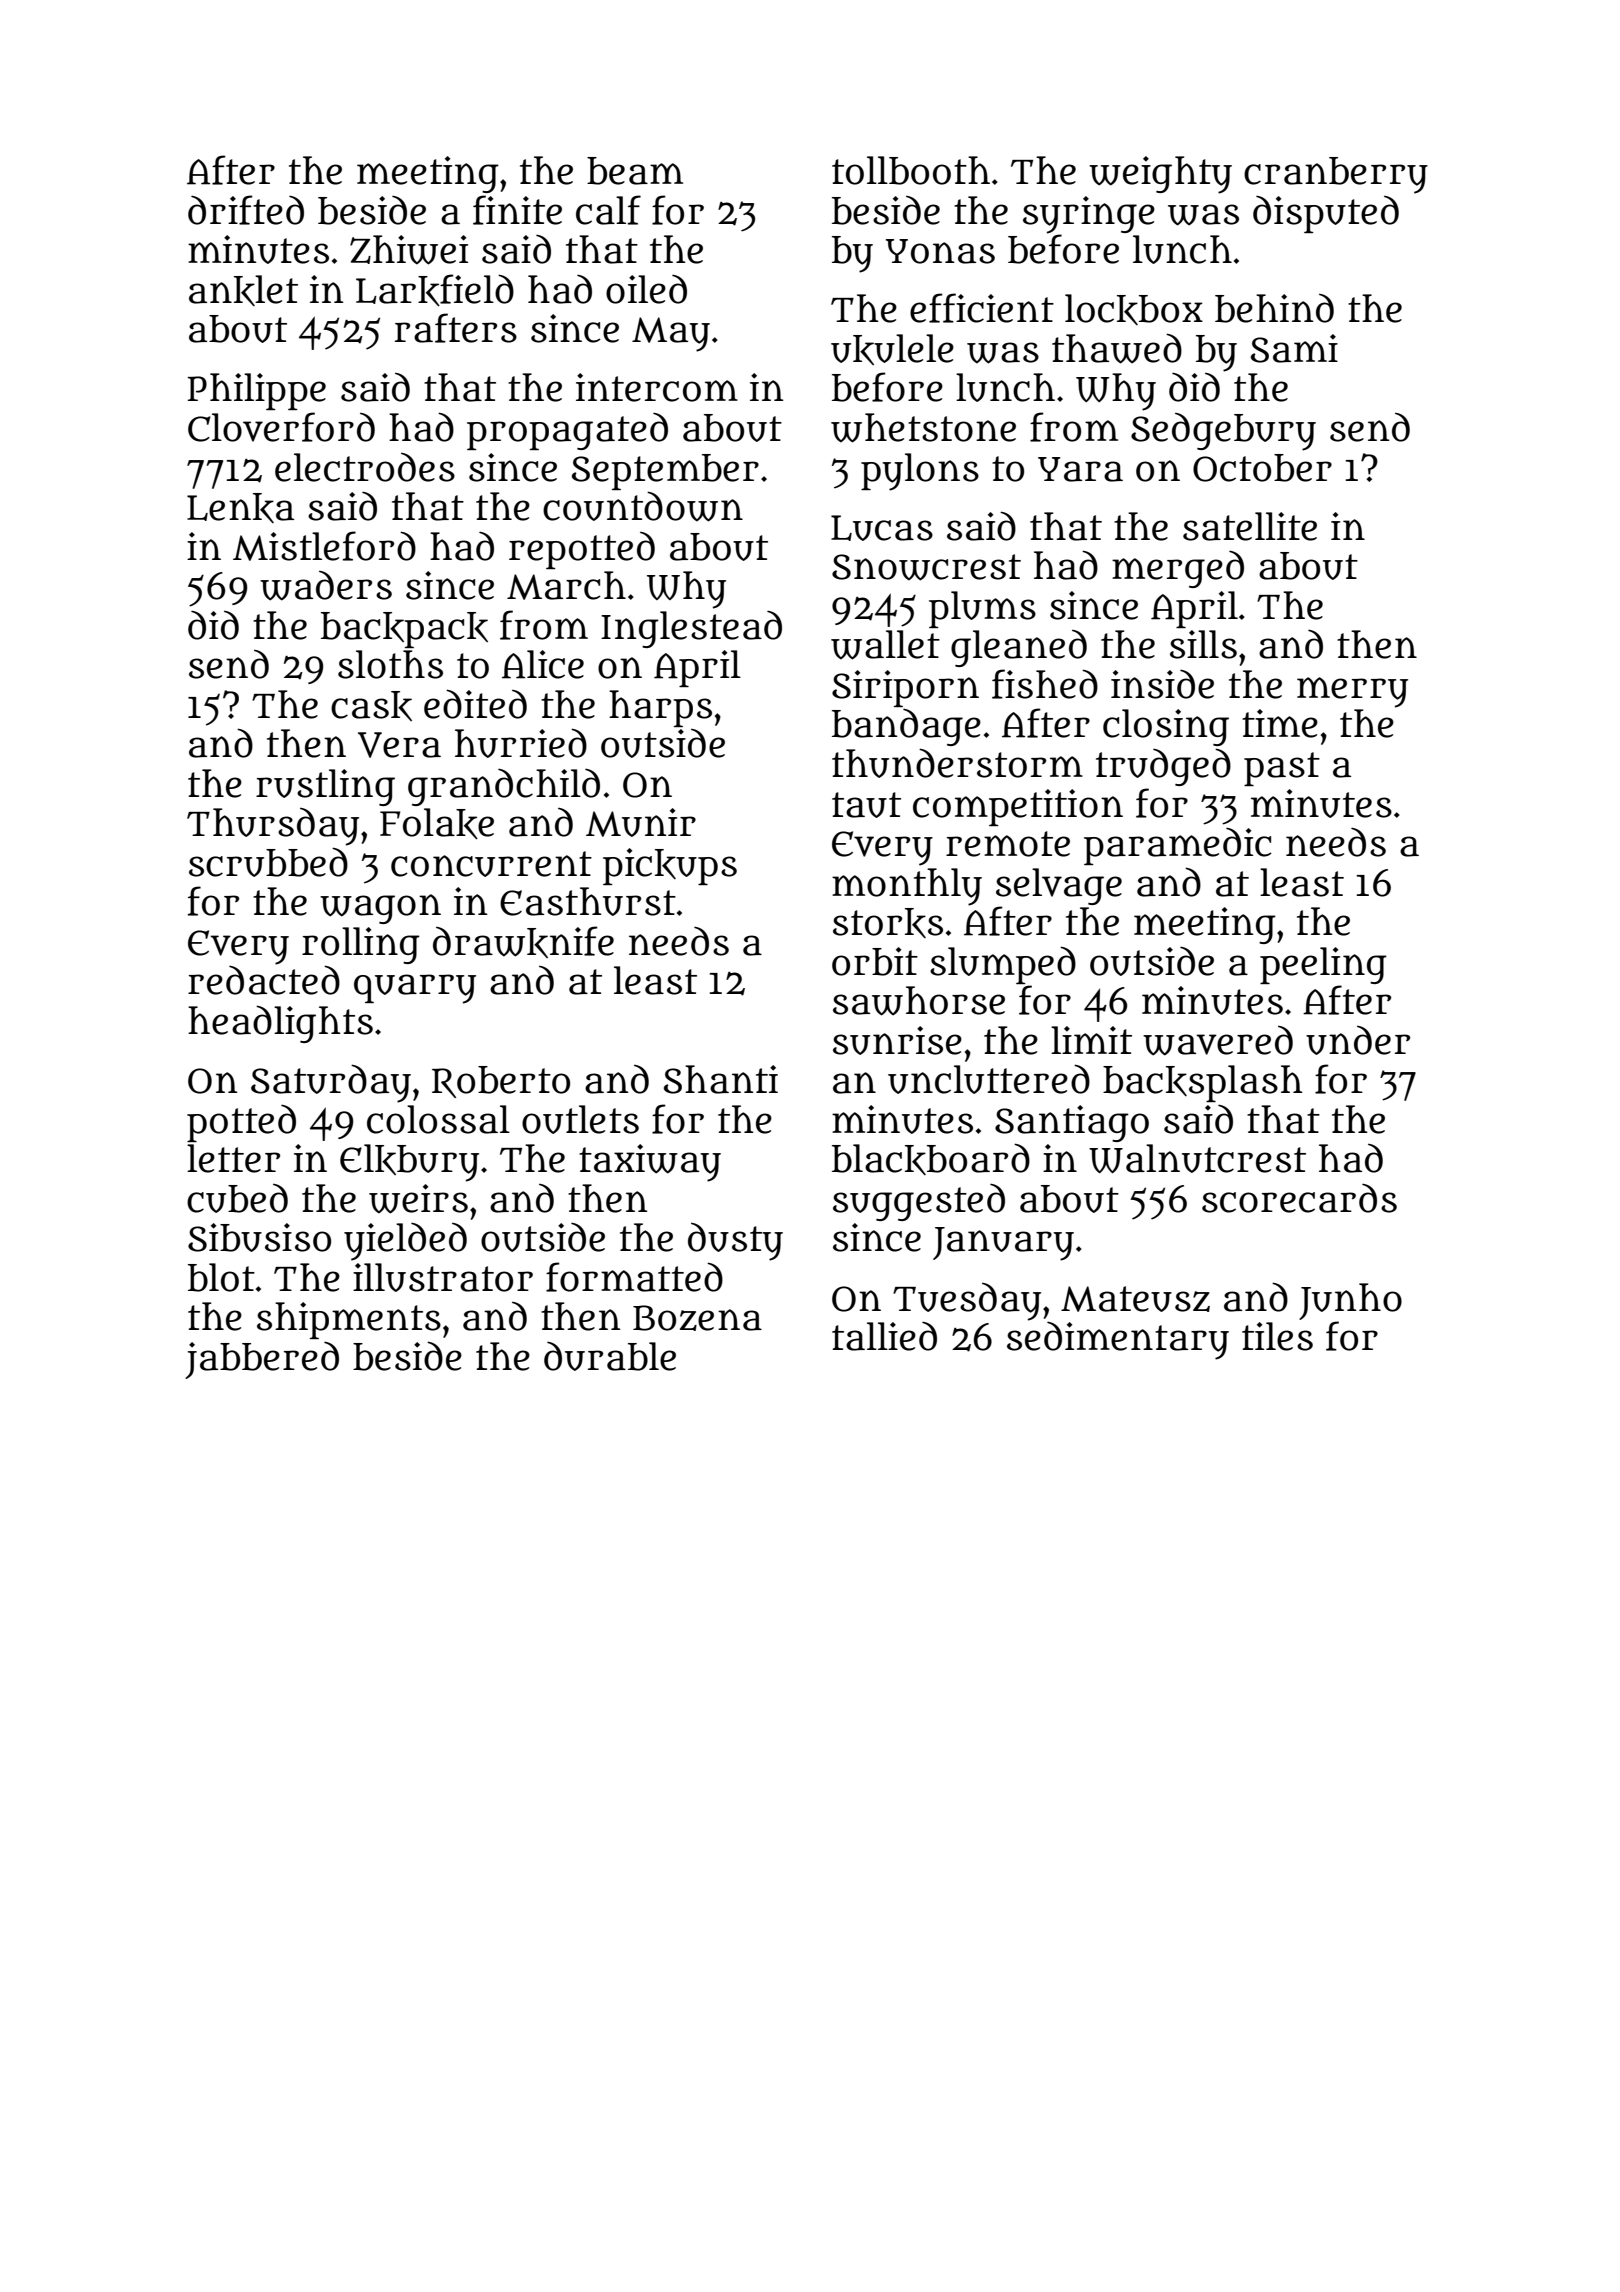 The width and height of the screenshot is (1620, 2292). Describe the element at coordinates (371, 706) in the screenshot. I see `cask` at that location.
